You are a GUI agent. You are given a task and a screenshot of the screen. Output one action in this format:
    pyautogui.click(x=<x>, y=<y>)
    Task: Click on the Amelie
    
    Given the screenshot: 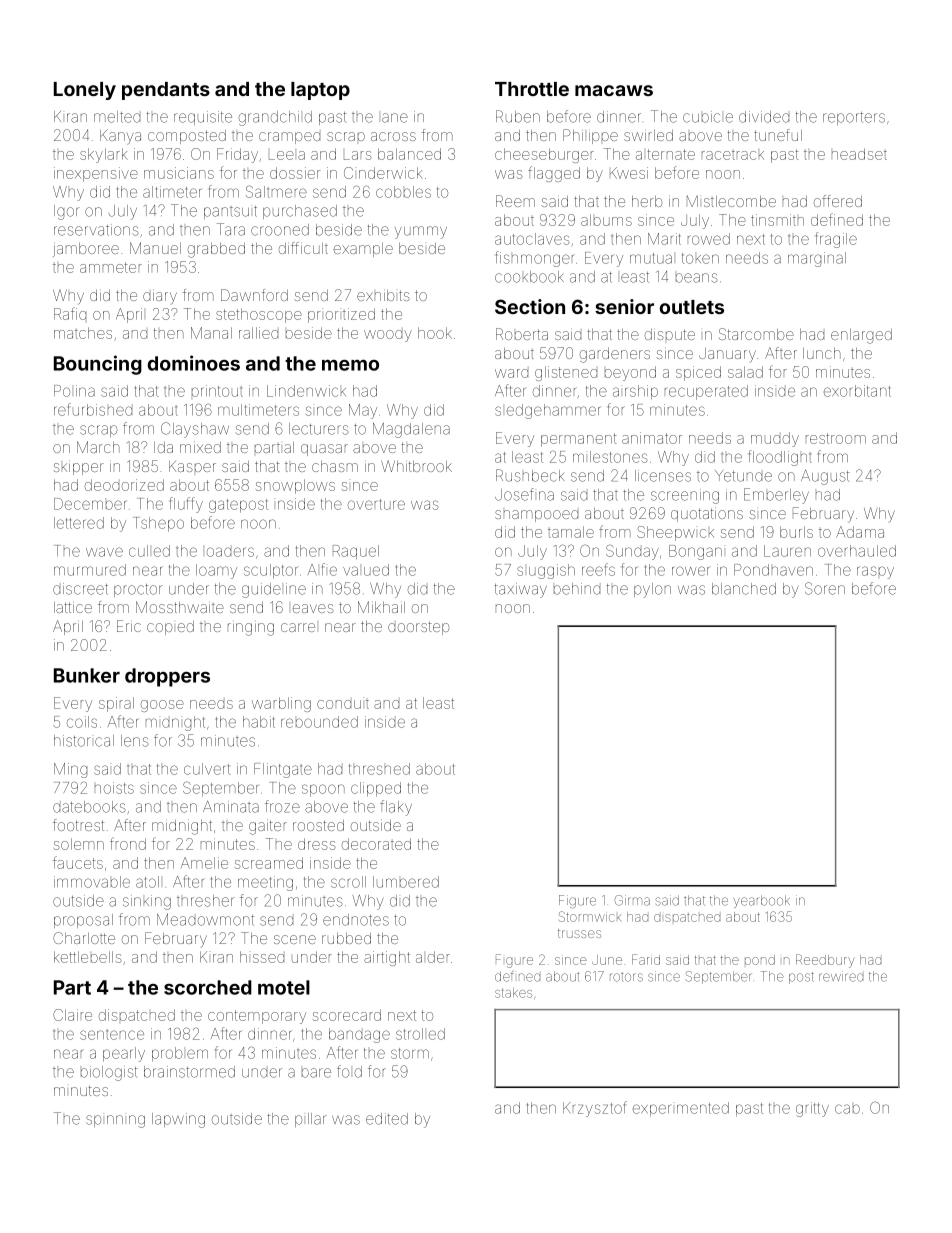 What is the action you would take?
    pyautogui.click(x=204, y=863)
